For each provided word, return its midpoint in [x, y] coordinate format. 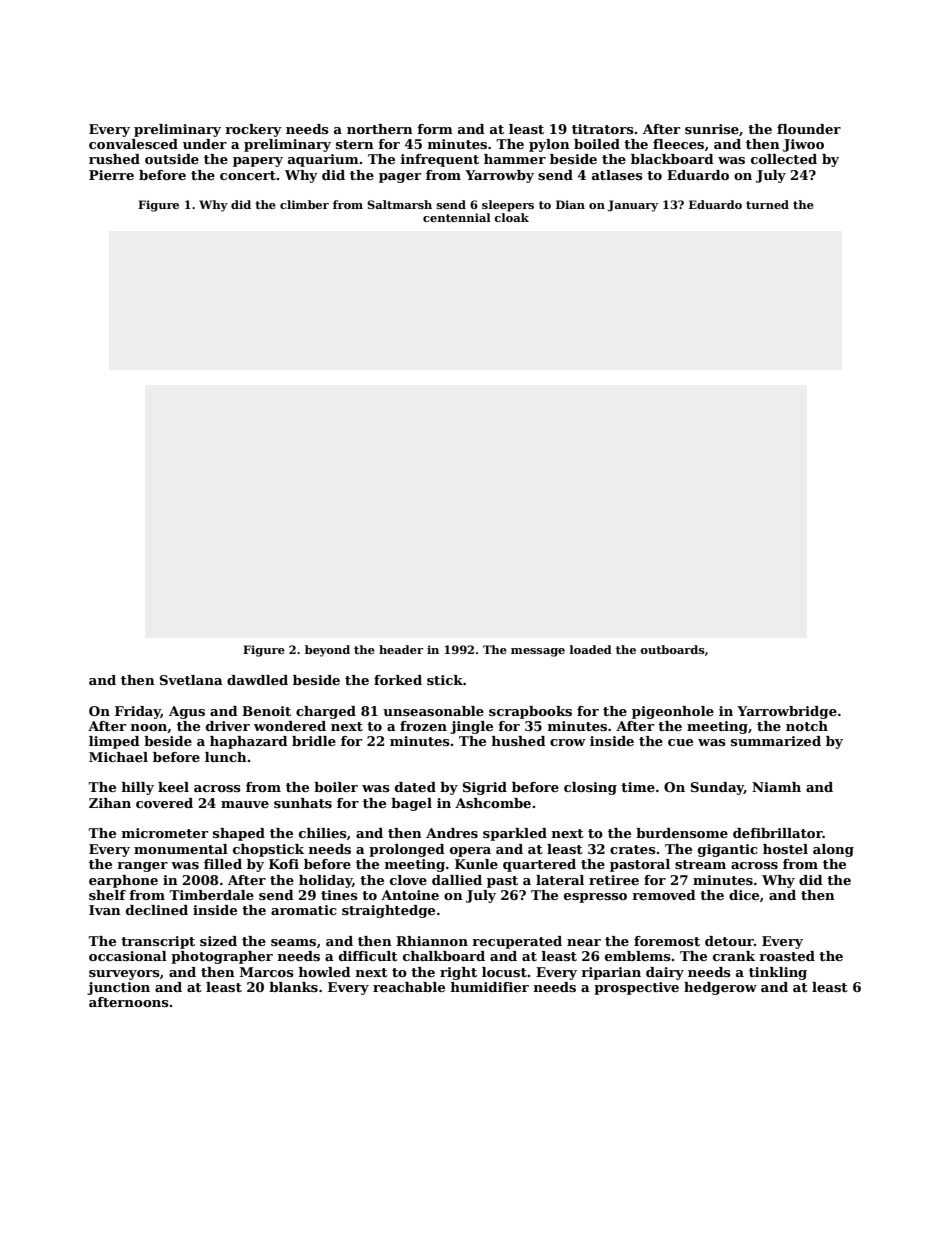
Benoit [266, 711]
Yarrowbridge [787, 712]
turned [767, 204]
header [401, 649]
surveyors [124, 975]
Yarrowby [499, 176]
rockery [253, 130]
